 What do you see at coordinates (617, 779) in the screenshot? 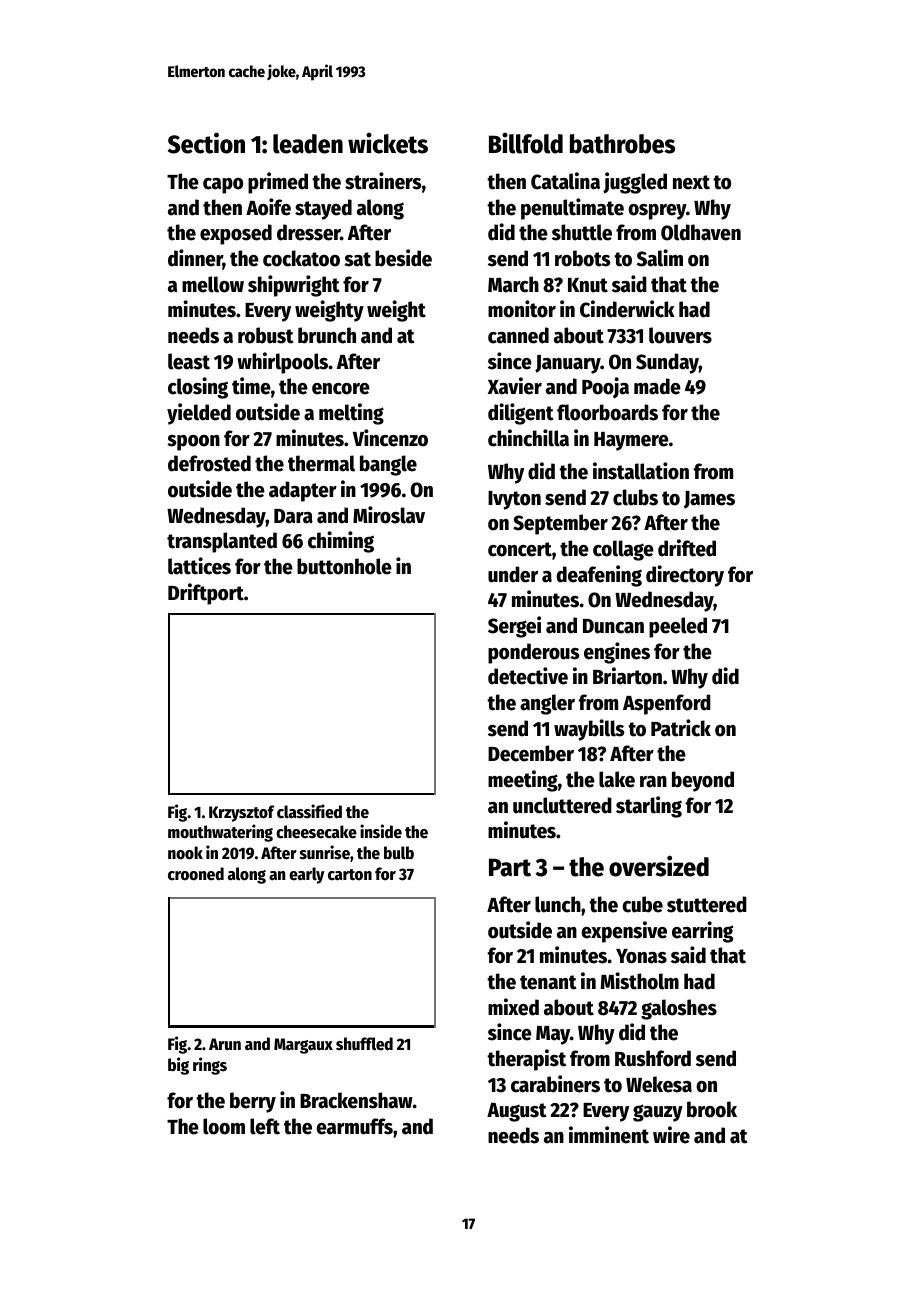
I see `lake` at bounding box center [617, 779].
